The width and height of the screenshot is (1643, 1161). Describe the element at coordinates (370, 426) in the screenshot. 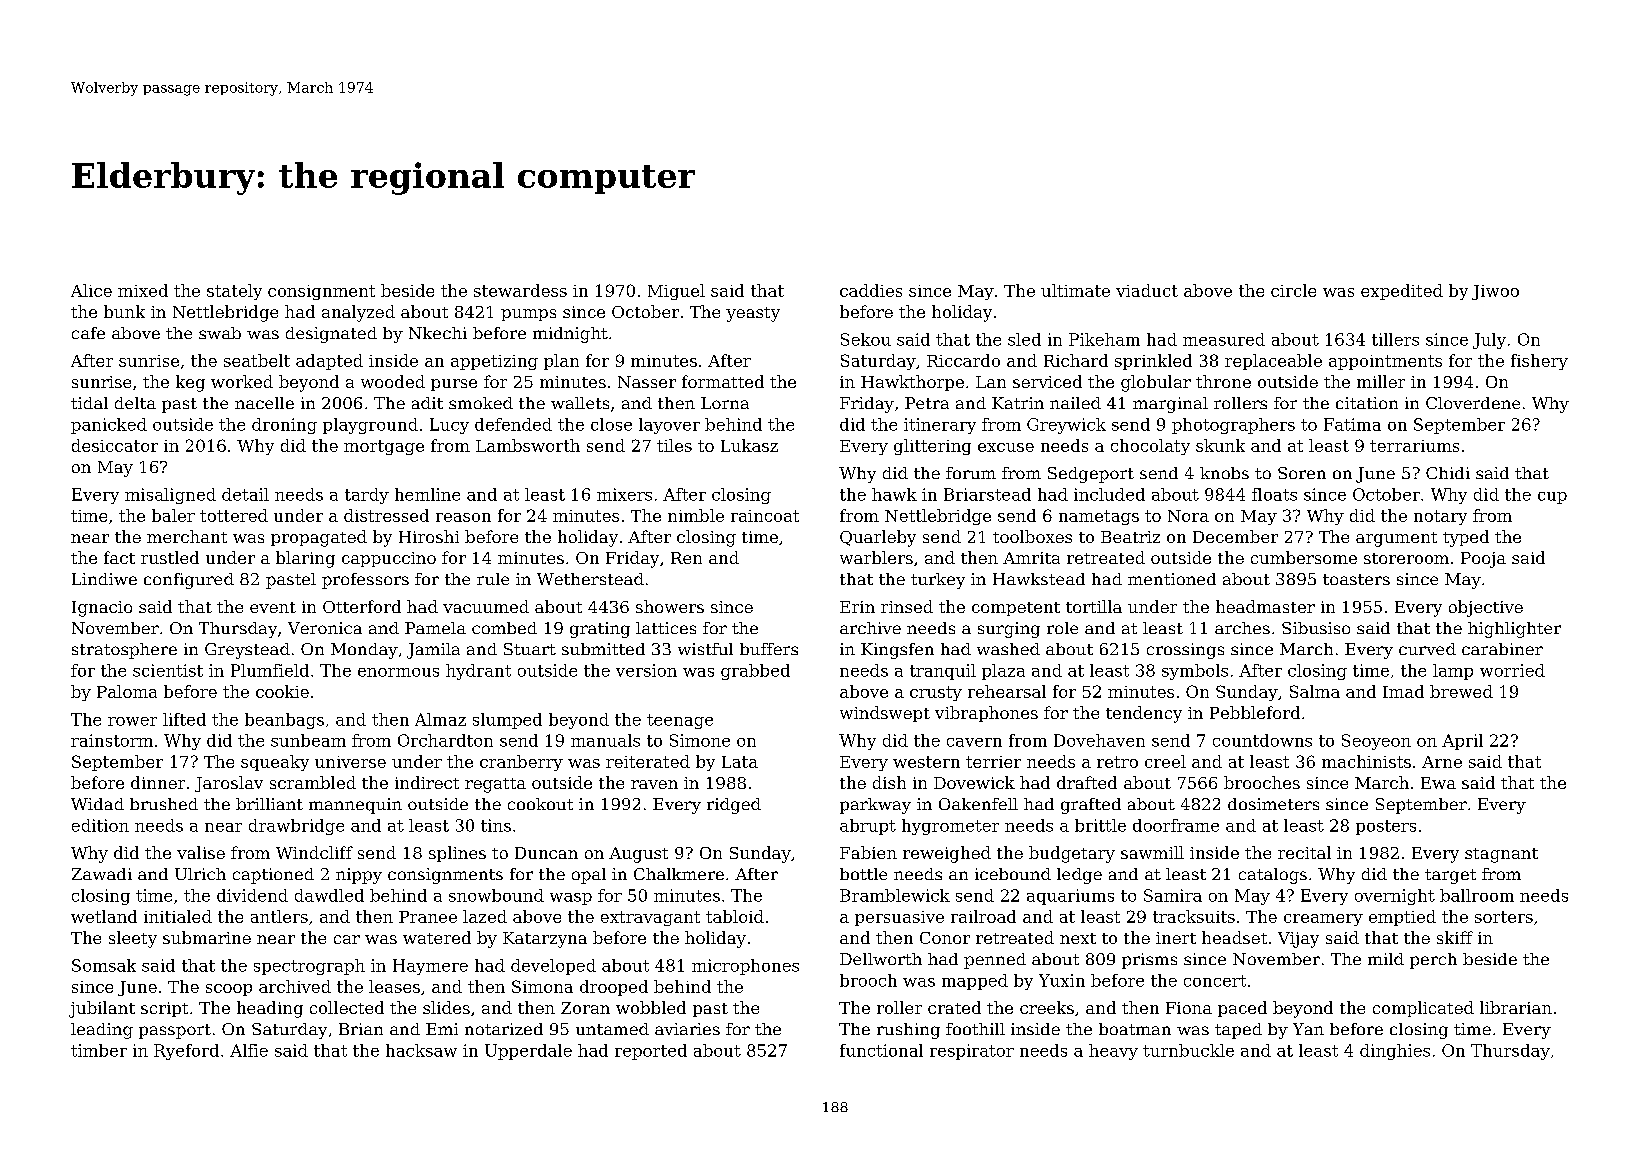

I see `playground` at that location.
